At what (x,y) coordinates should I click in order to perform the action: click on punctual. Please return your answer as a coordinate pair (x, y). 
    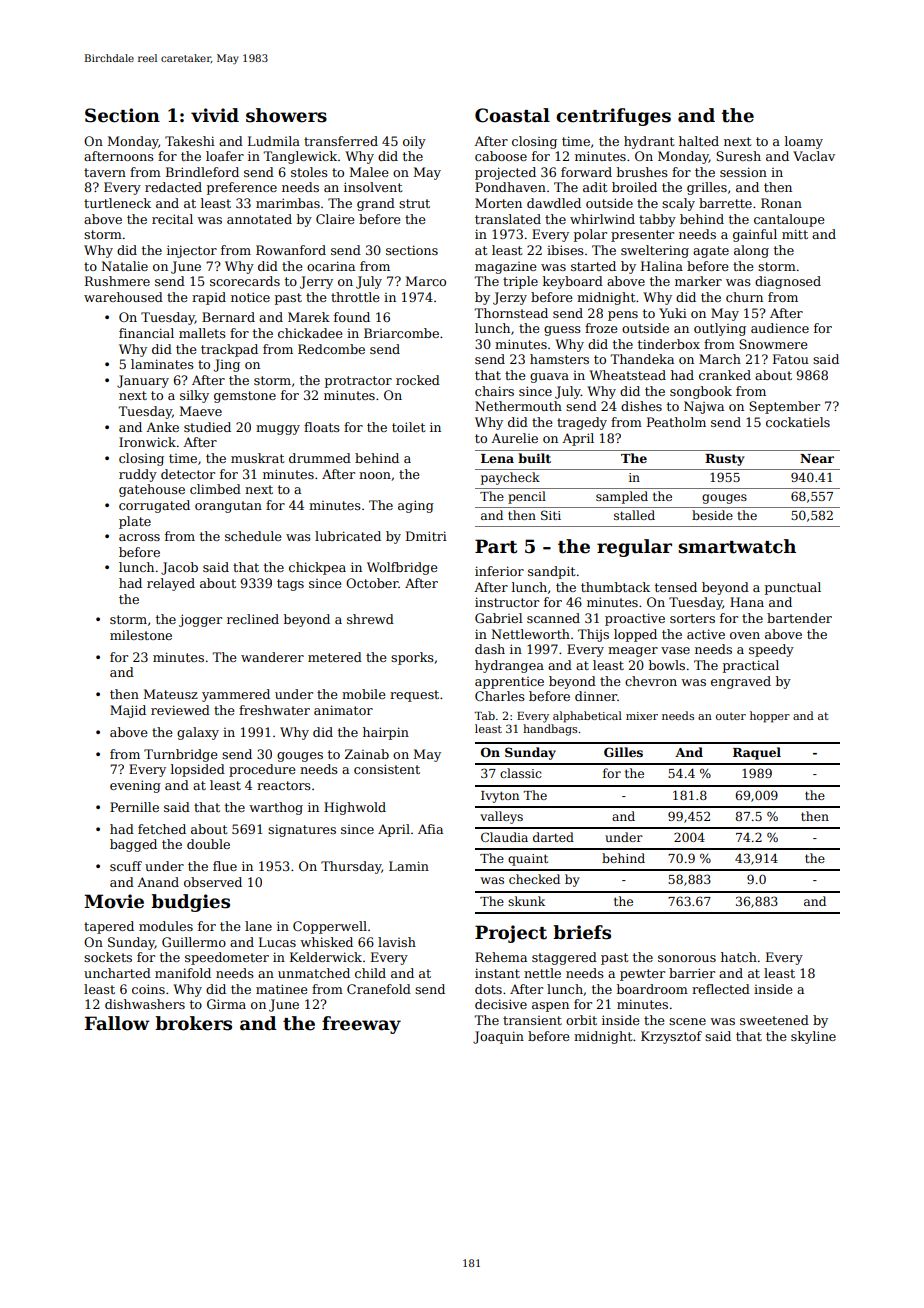
    Looking at the image, I should click on (793, 588).
